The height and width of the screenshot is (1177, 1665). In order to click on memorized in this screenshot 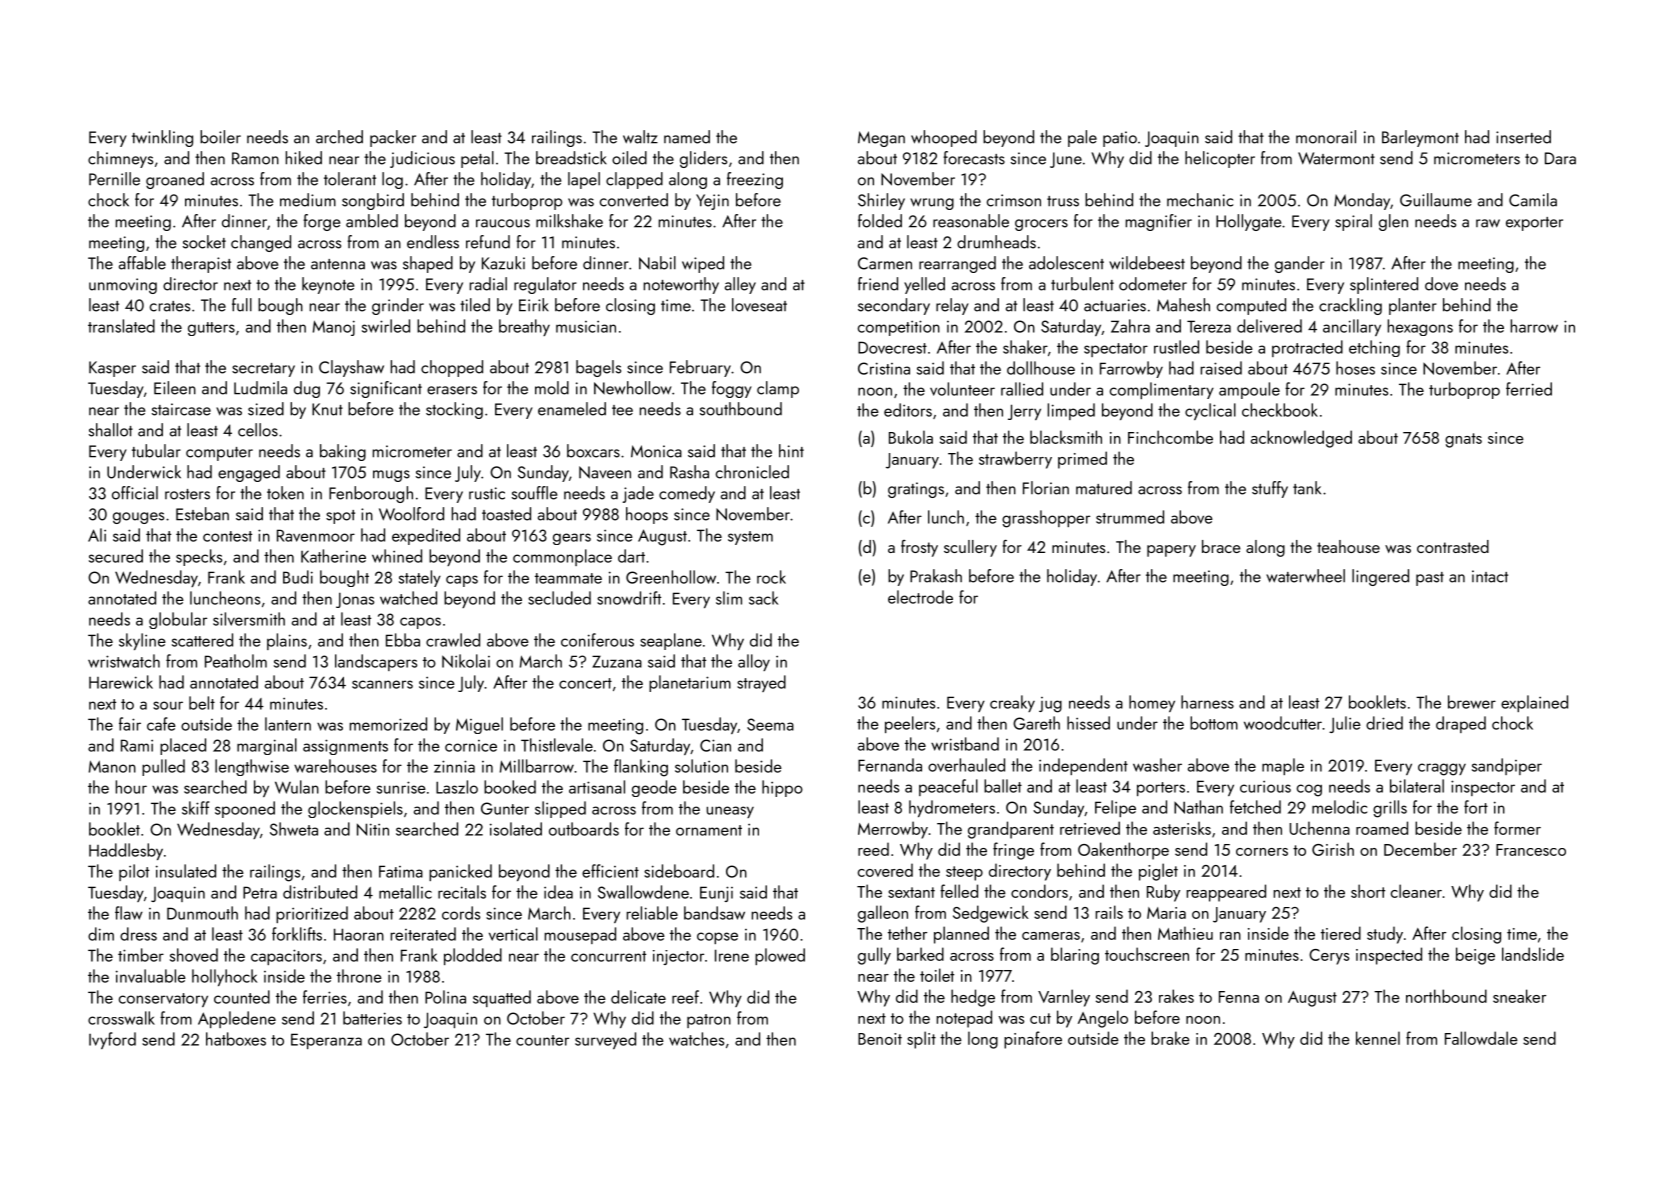, I will do `click(388, 724)`.
